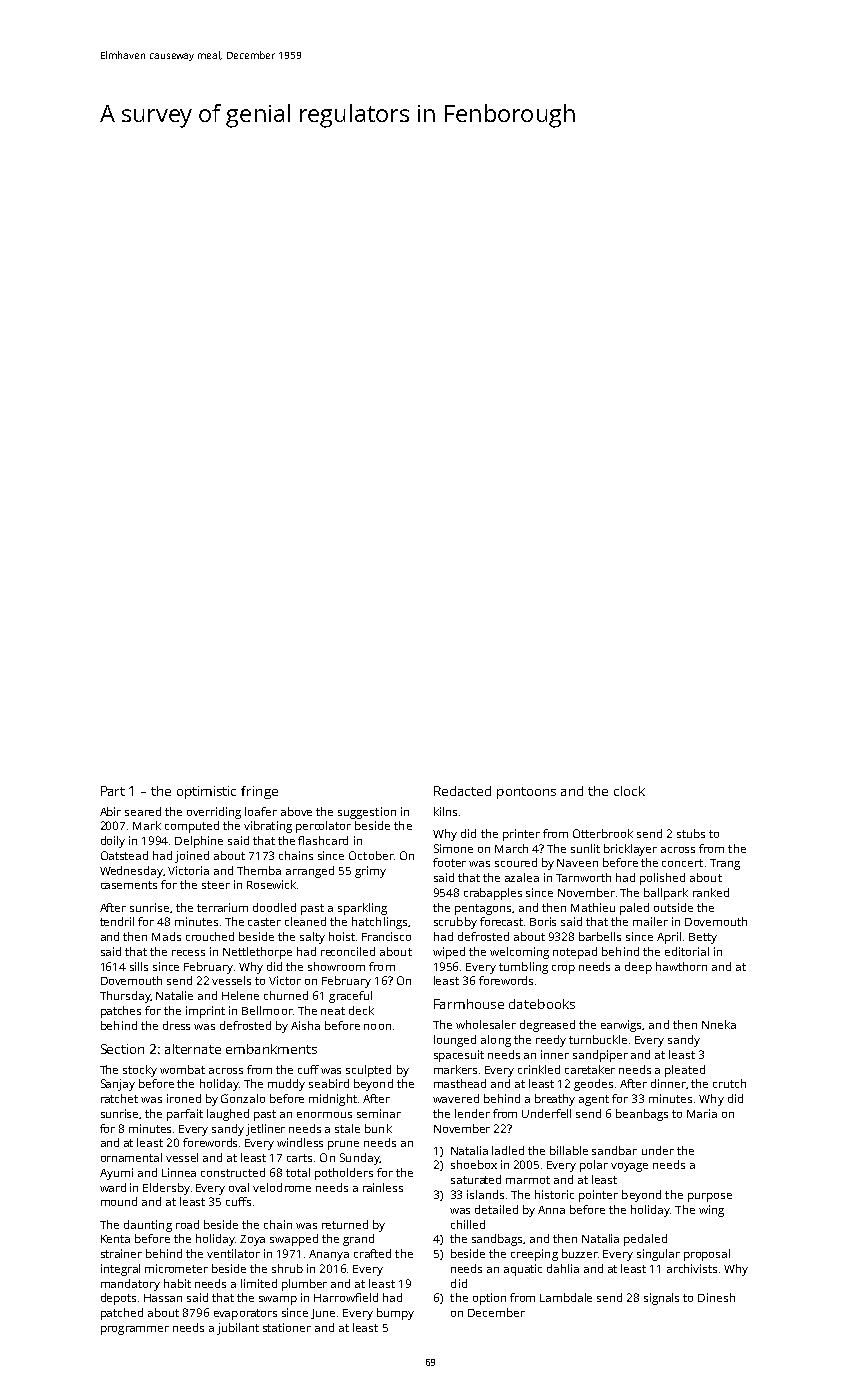 This screenshot has width=849, height=1400. I want to click on ironed, so click(184, 1098).
